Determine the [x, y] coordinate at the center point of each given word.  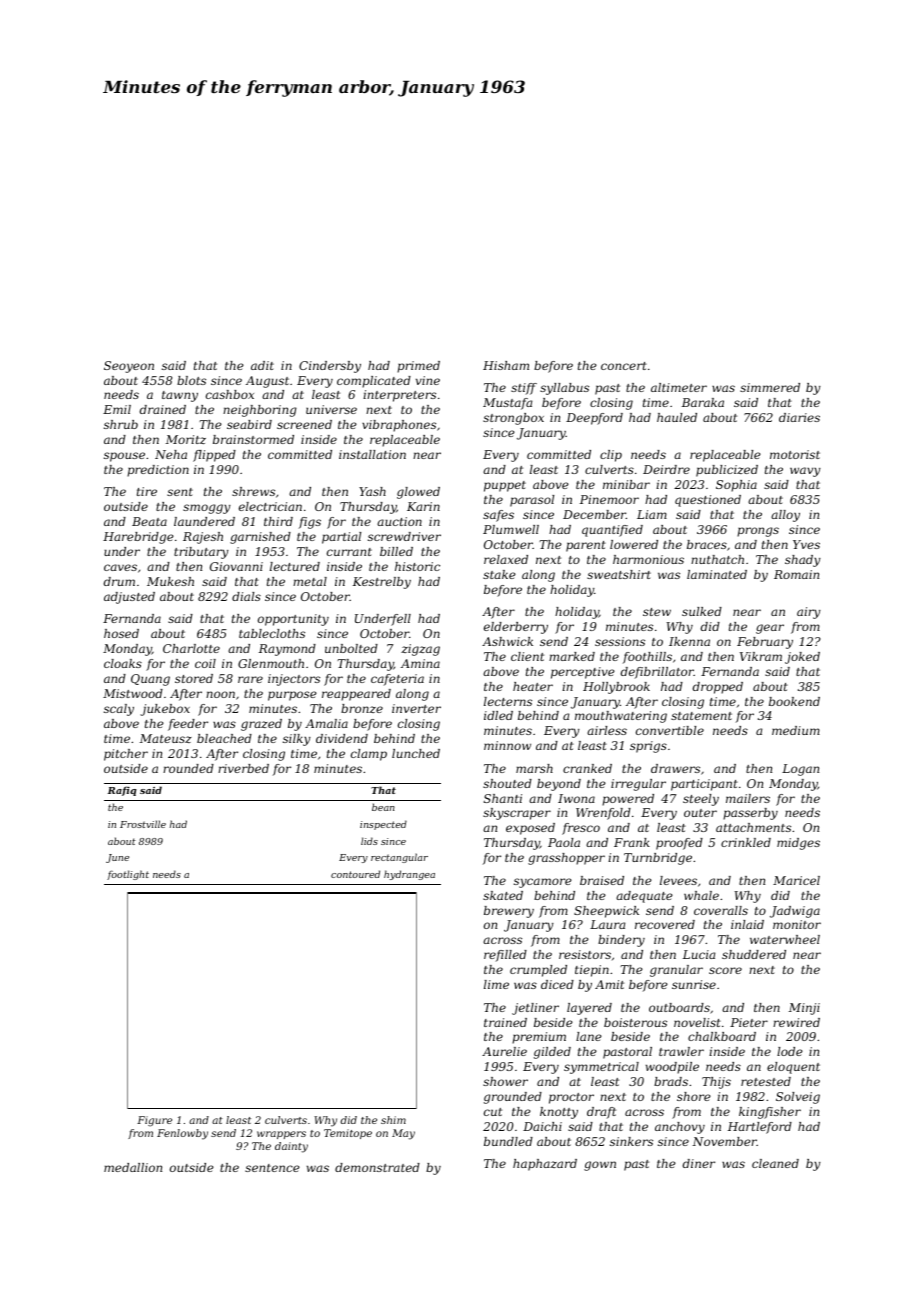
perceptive [583, 673]
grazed [261, 725]
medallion [133, 1167]
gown [600, 1166]
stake [499, 574]
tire [147, 491]
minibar [626, 484]
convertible [670, 730]
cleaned [775, 1163]
